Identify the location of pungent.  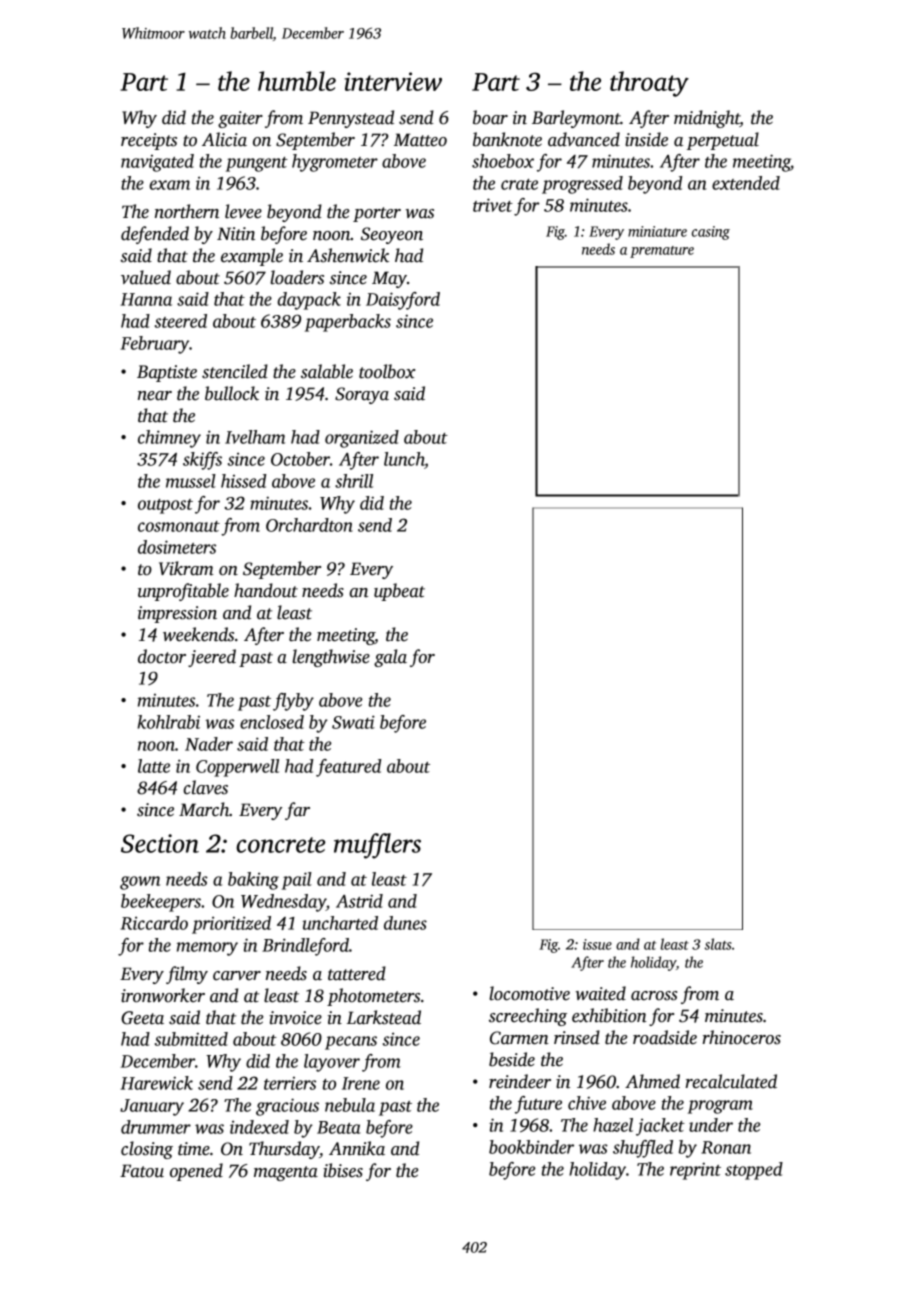
(257, 164).
